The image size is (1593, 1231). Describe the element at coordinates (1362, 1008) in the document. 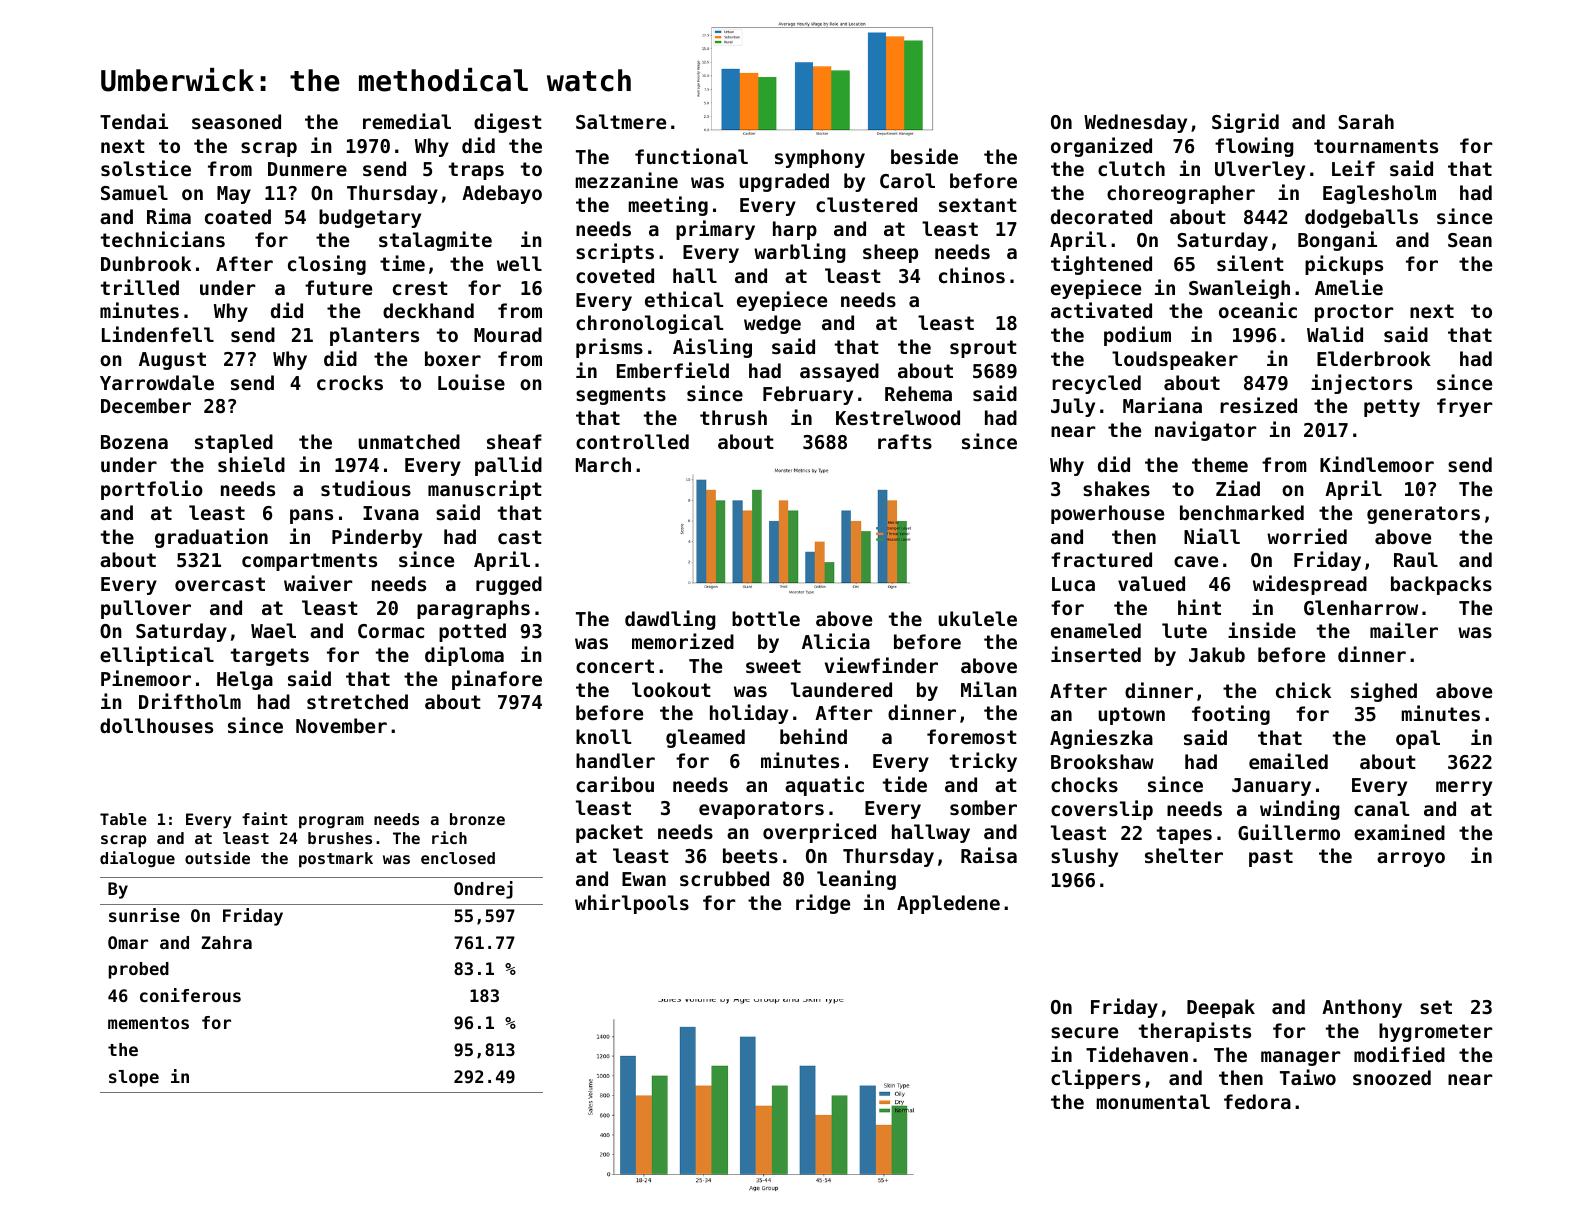

I see `Anthony` at that location.
